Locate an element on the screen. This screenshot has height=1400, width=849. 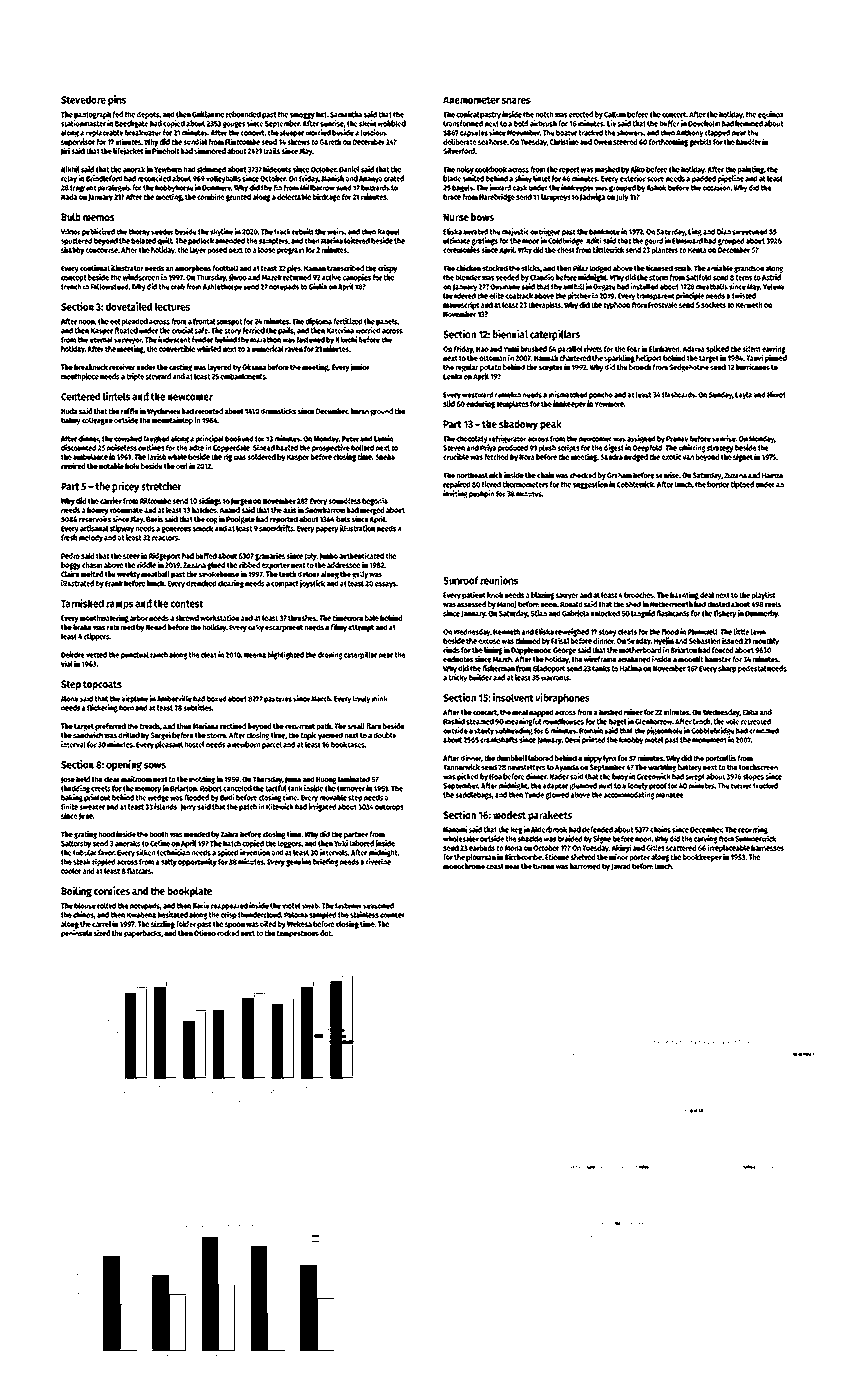
carving is located at coordinates (705, 839).
